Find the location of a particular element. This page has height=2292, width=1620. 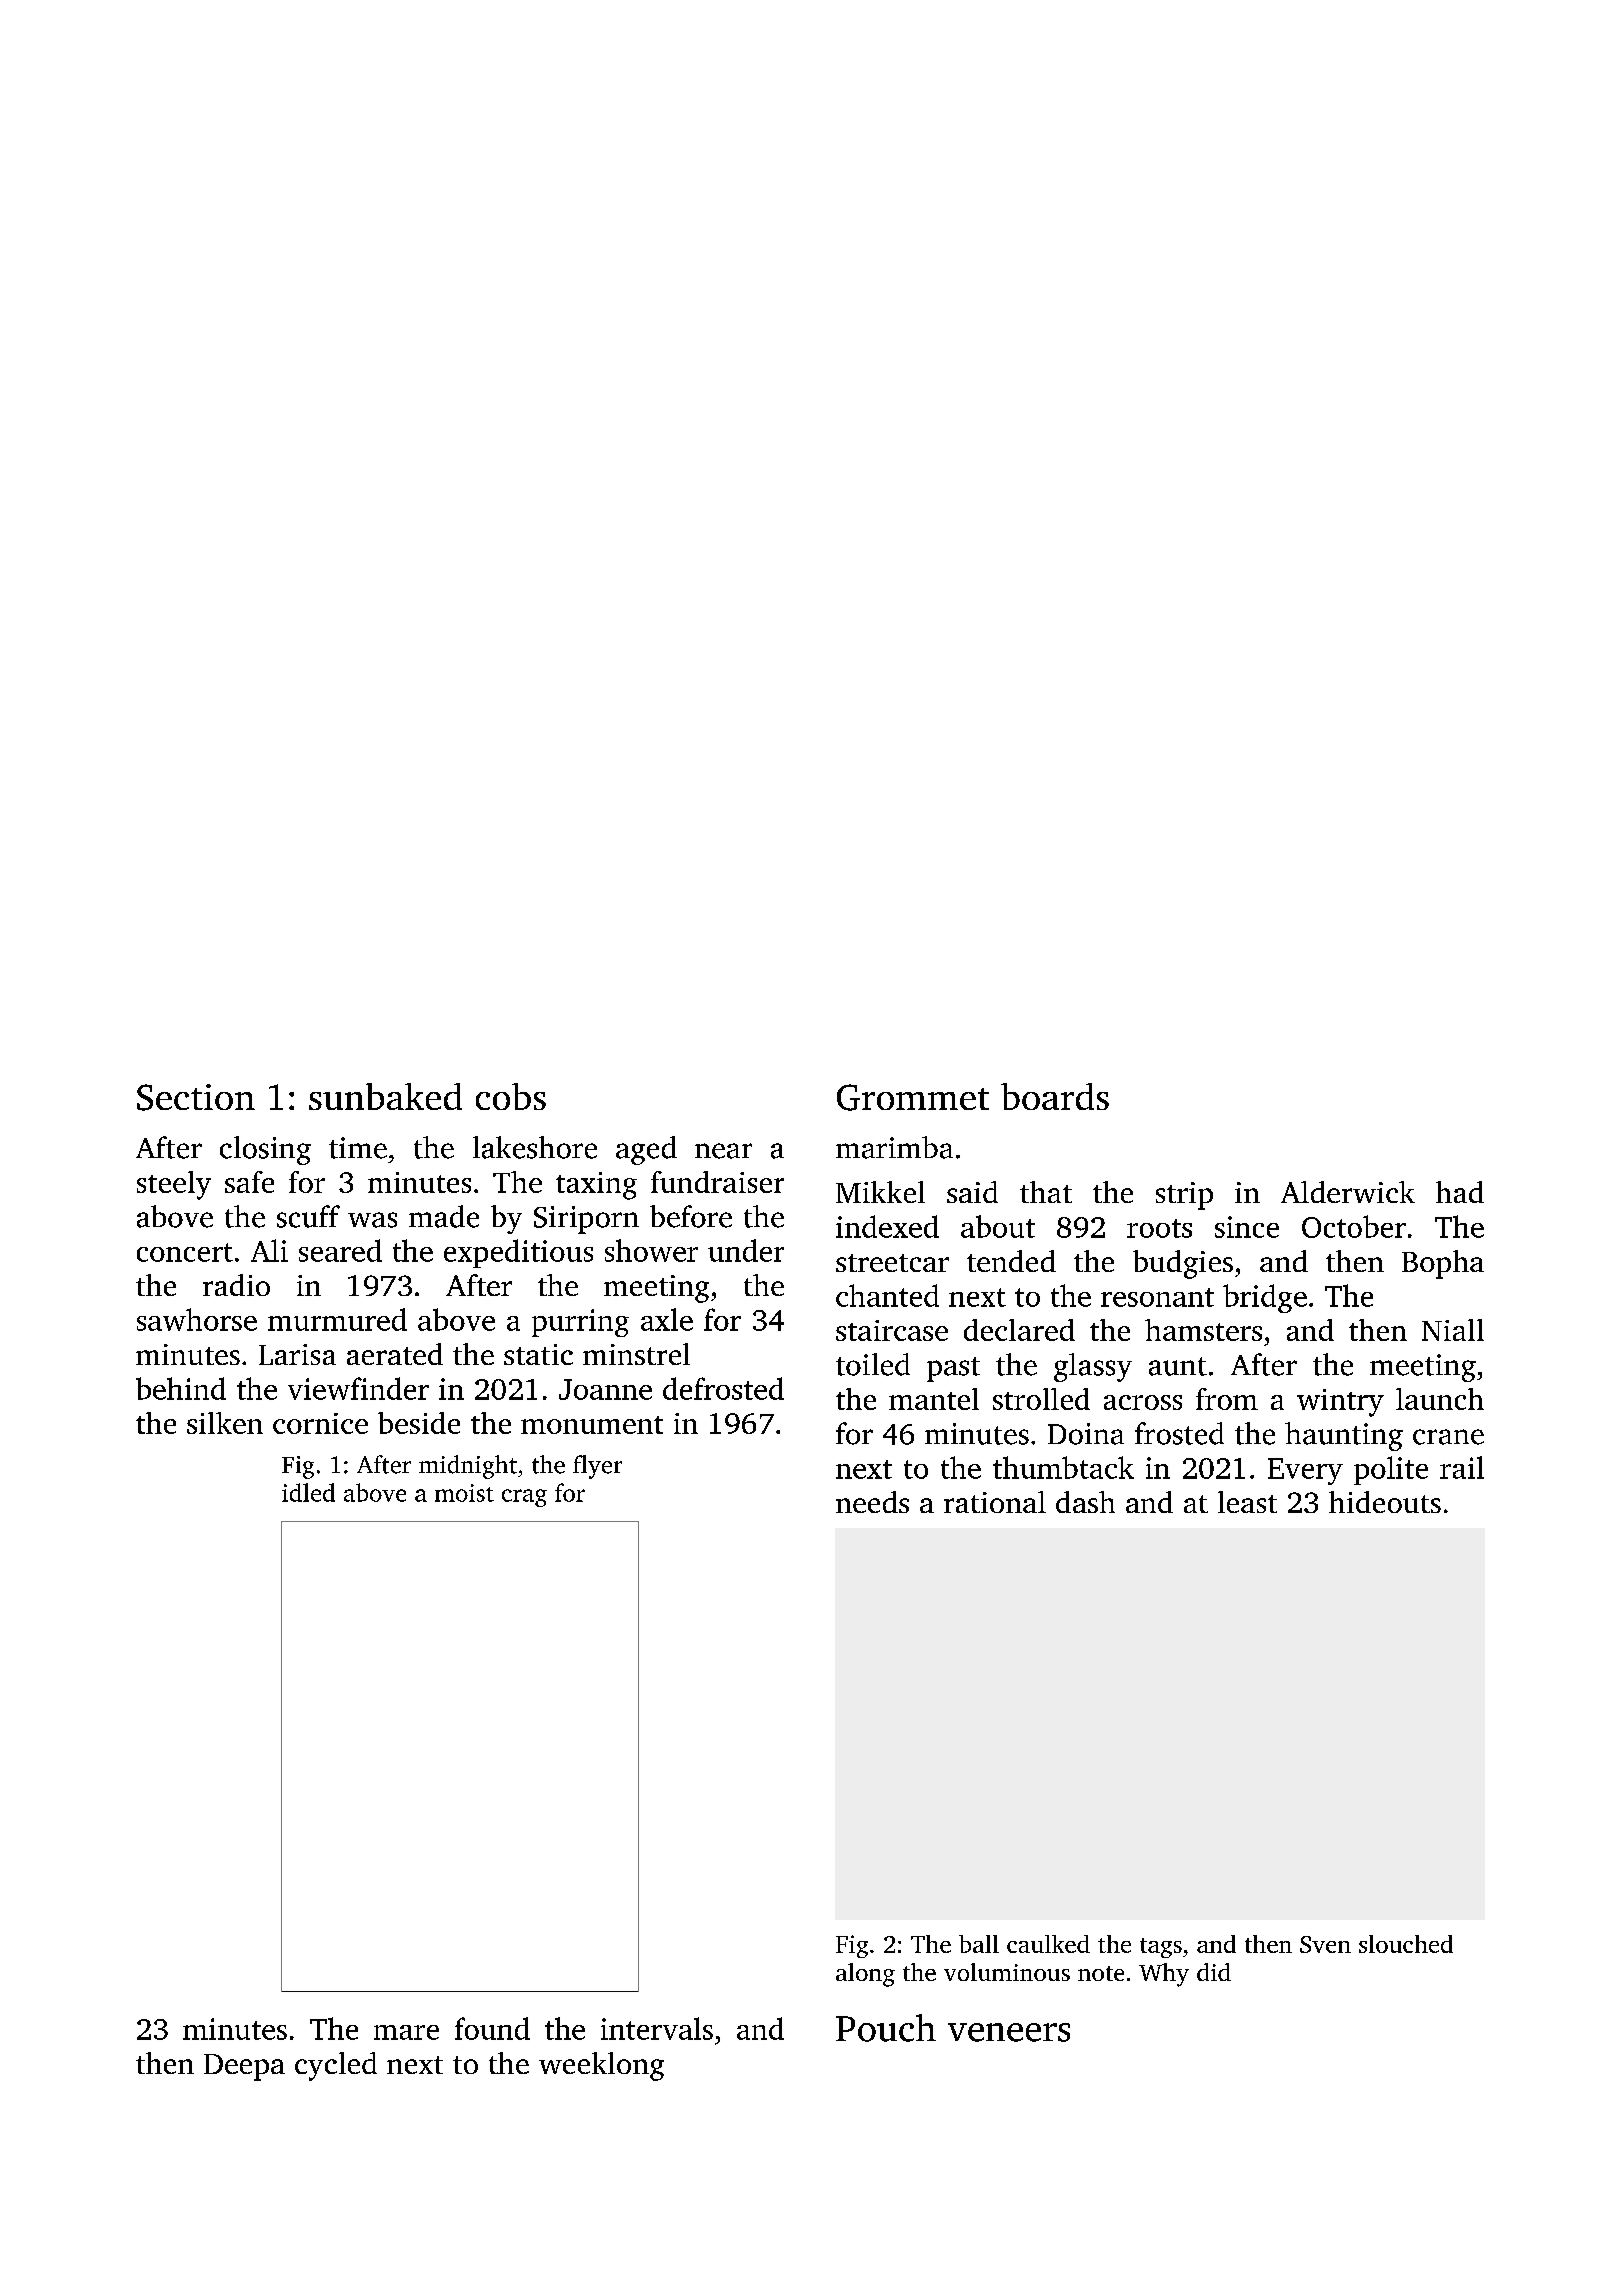

veneers is located at coordinates (1009, 2032).
